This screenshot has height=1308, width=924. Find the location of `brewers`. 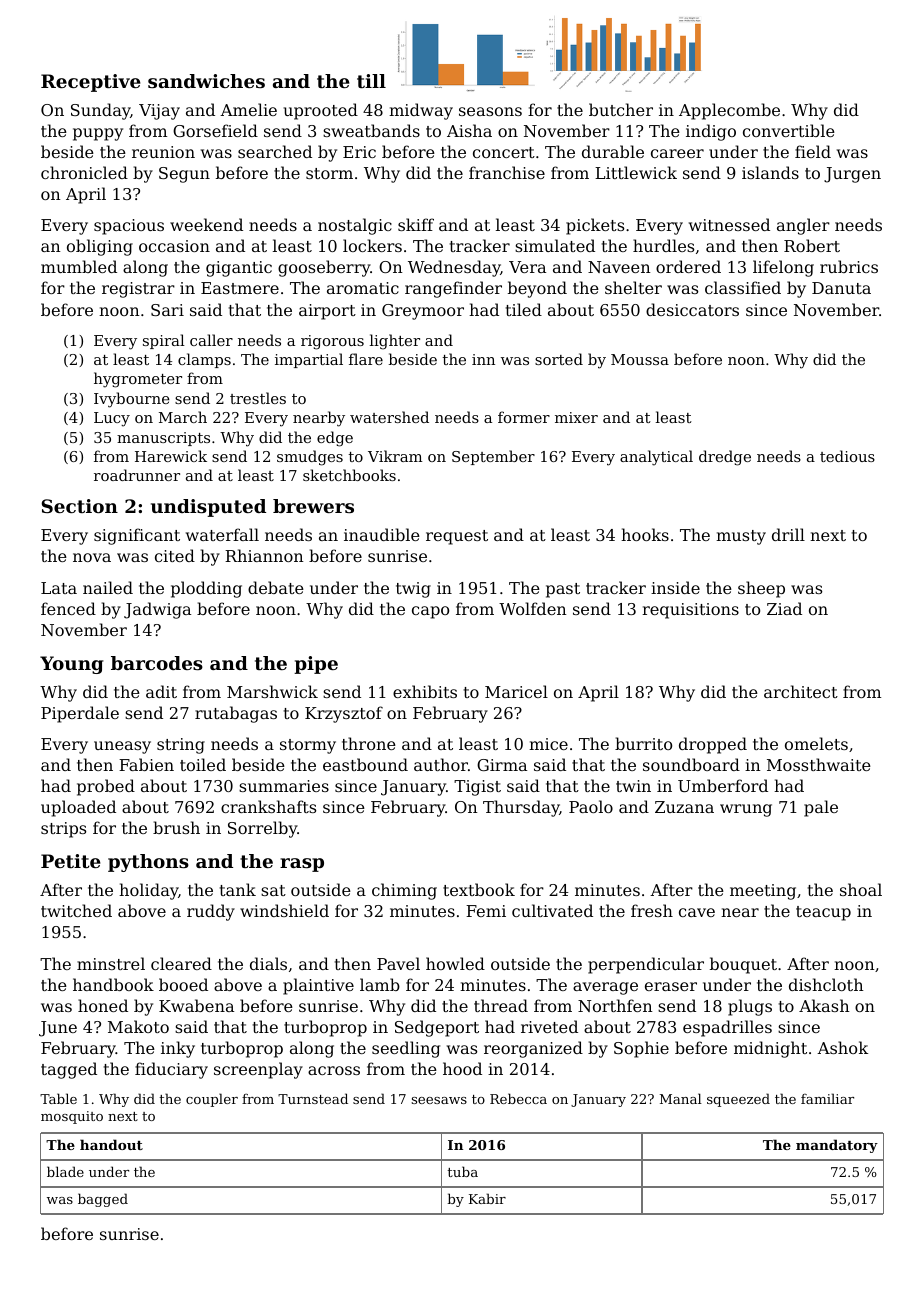

brewers is located at coordinates (313, 506).
